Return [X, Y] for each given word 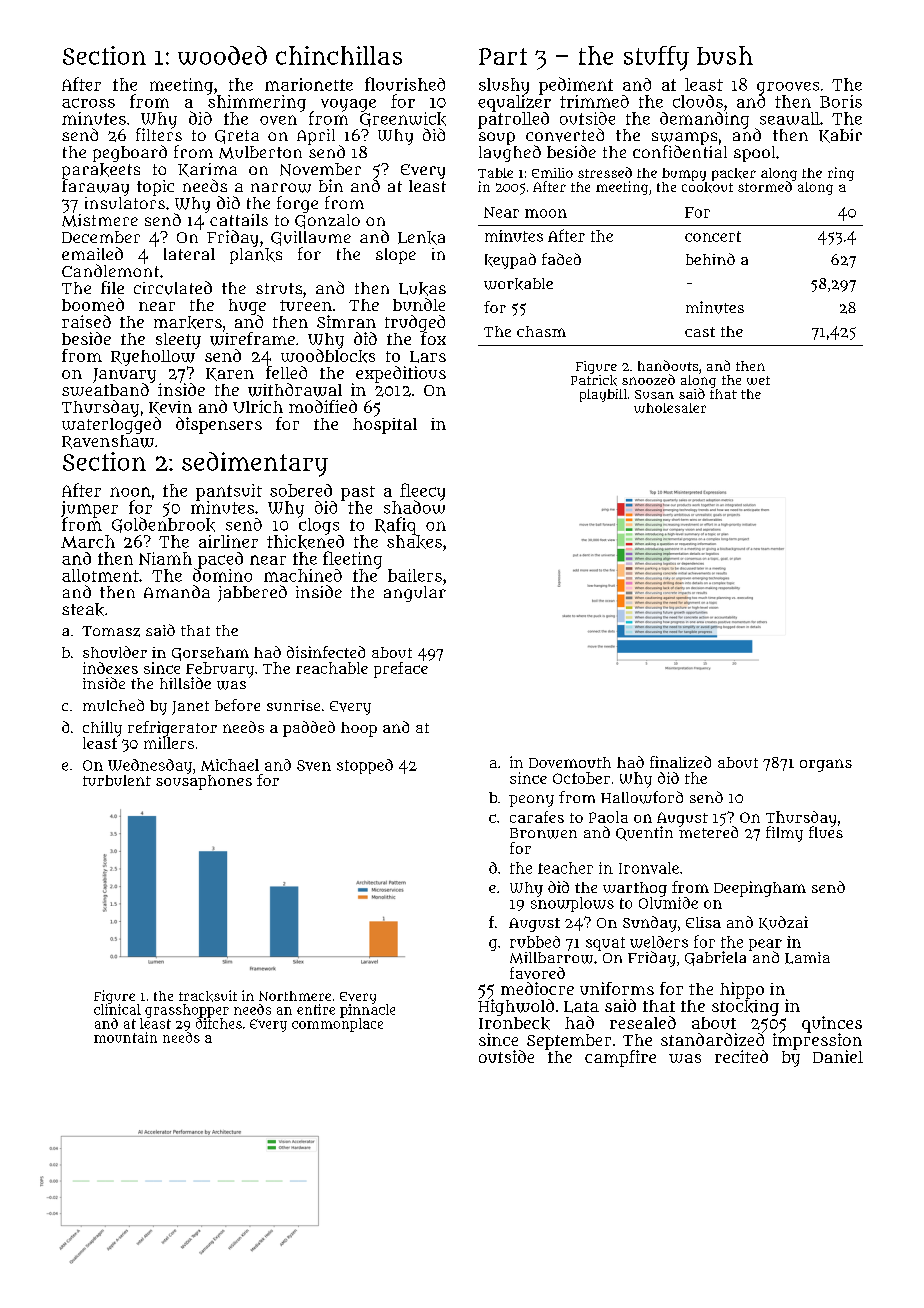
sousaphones [204, 782]
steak [83, 609]
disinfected [326, 652]
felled [286, 372]
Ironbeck [514, 1023]
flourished [405, 84]
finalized [680, 762]
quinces [832, 1024]
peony [531, 801]
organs [826, 765]
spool [754, 154]
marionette [309, 84]
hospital [385, 426]
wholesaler [670, 408]
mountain [125, 1037]
